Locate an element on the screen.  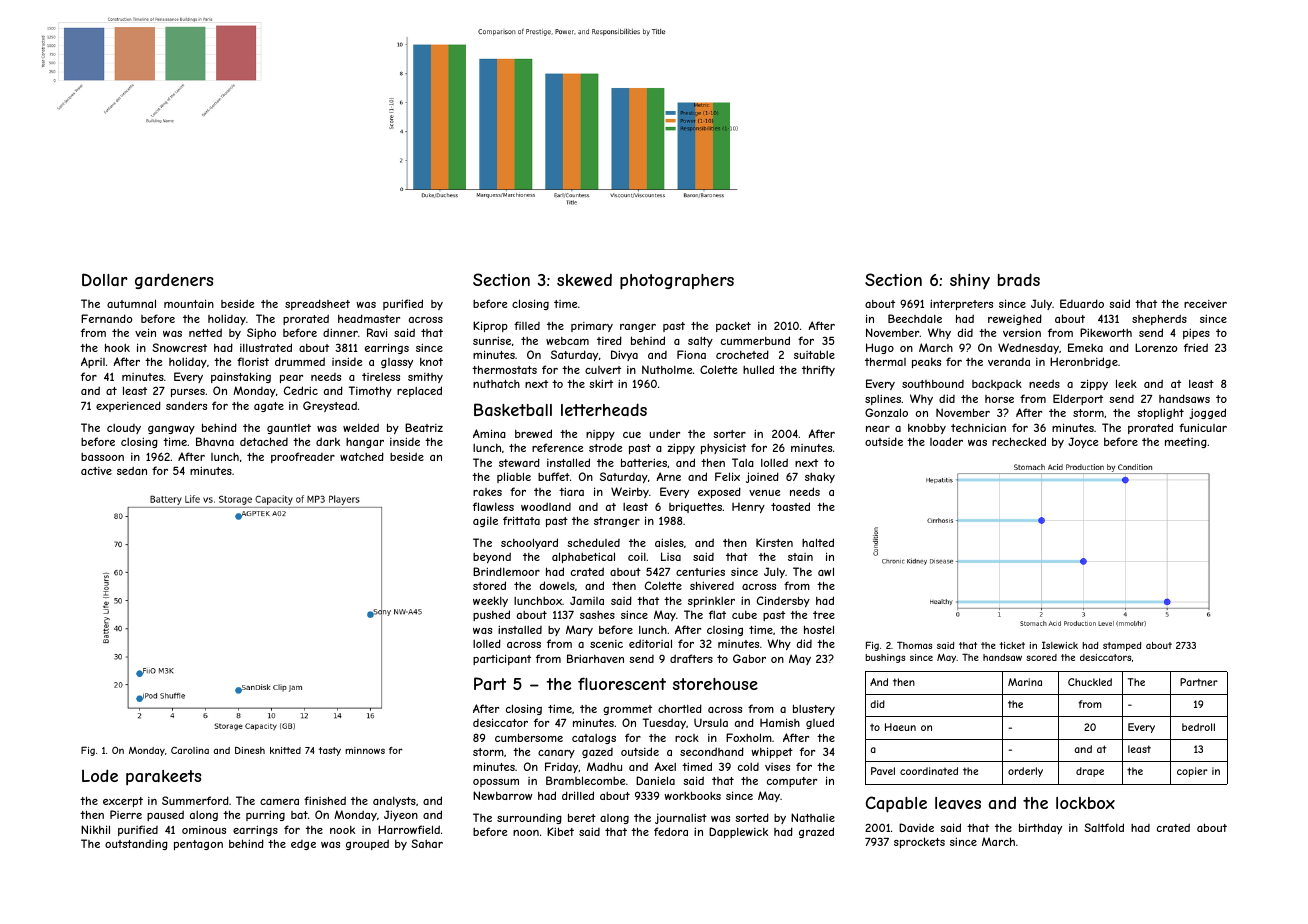
shepherds is located at coordinates (1159, 319).
